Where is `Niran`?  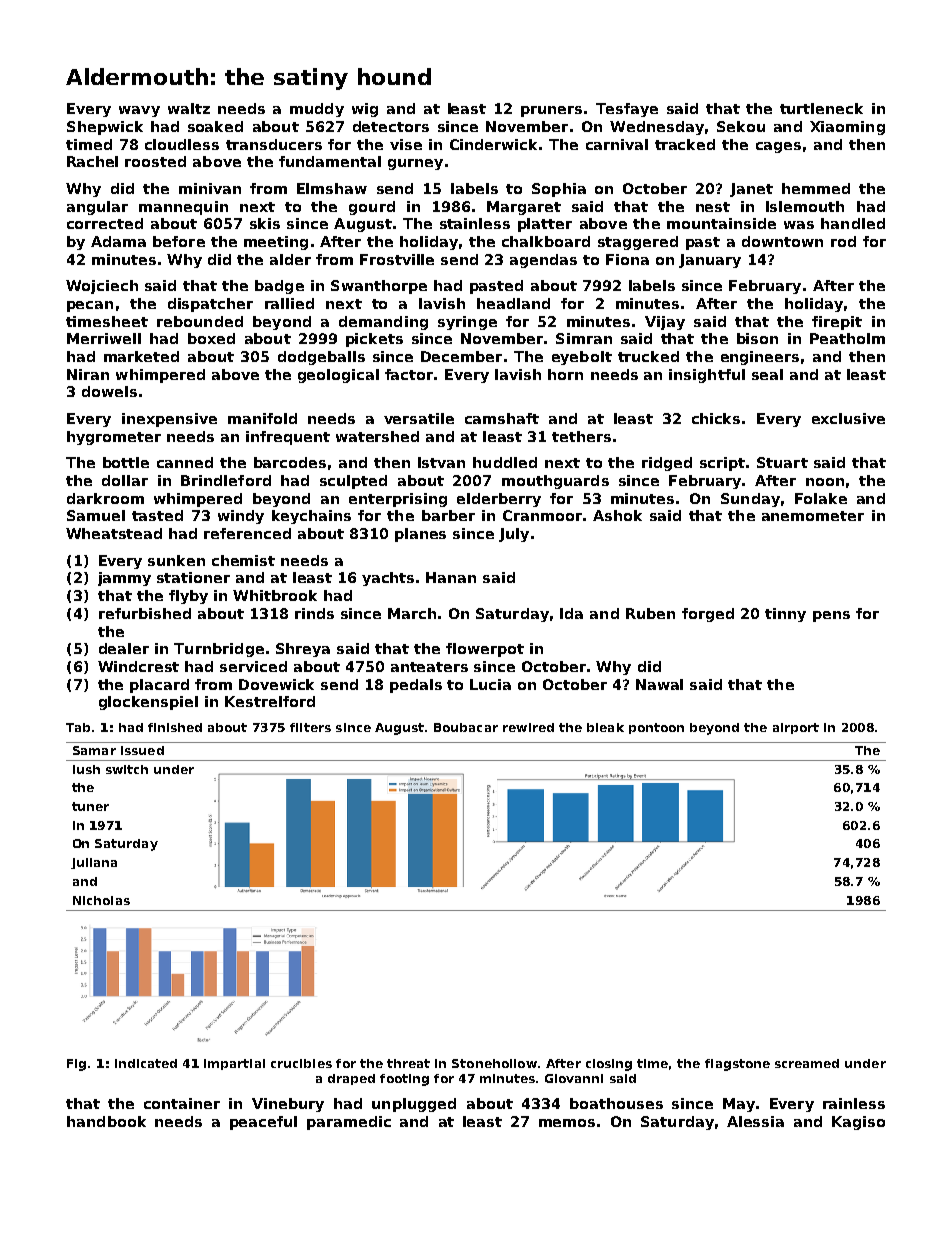
Niran is located at coordinates (88, 374).
